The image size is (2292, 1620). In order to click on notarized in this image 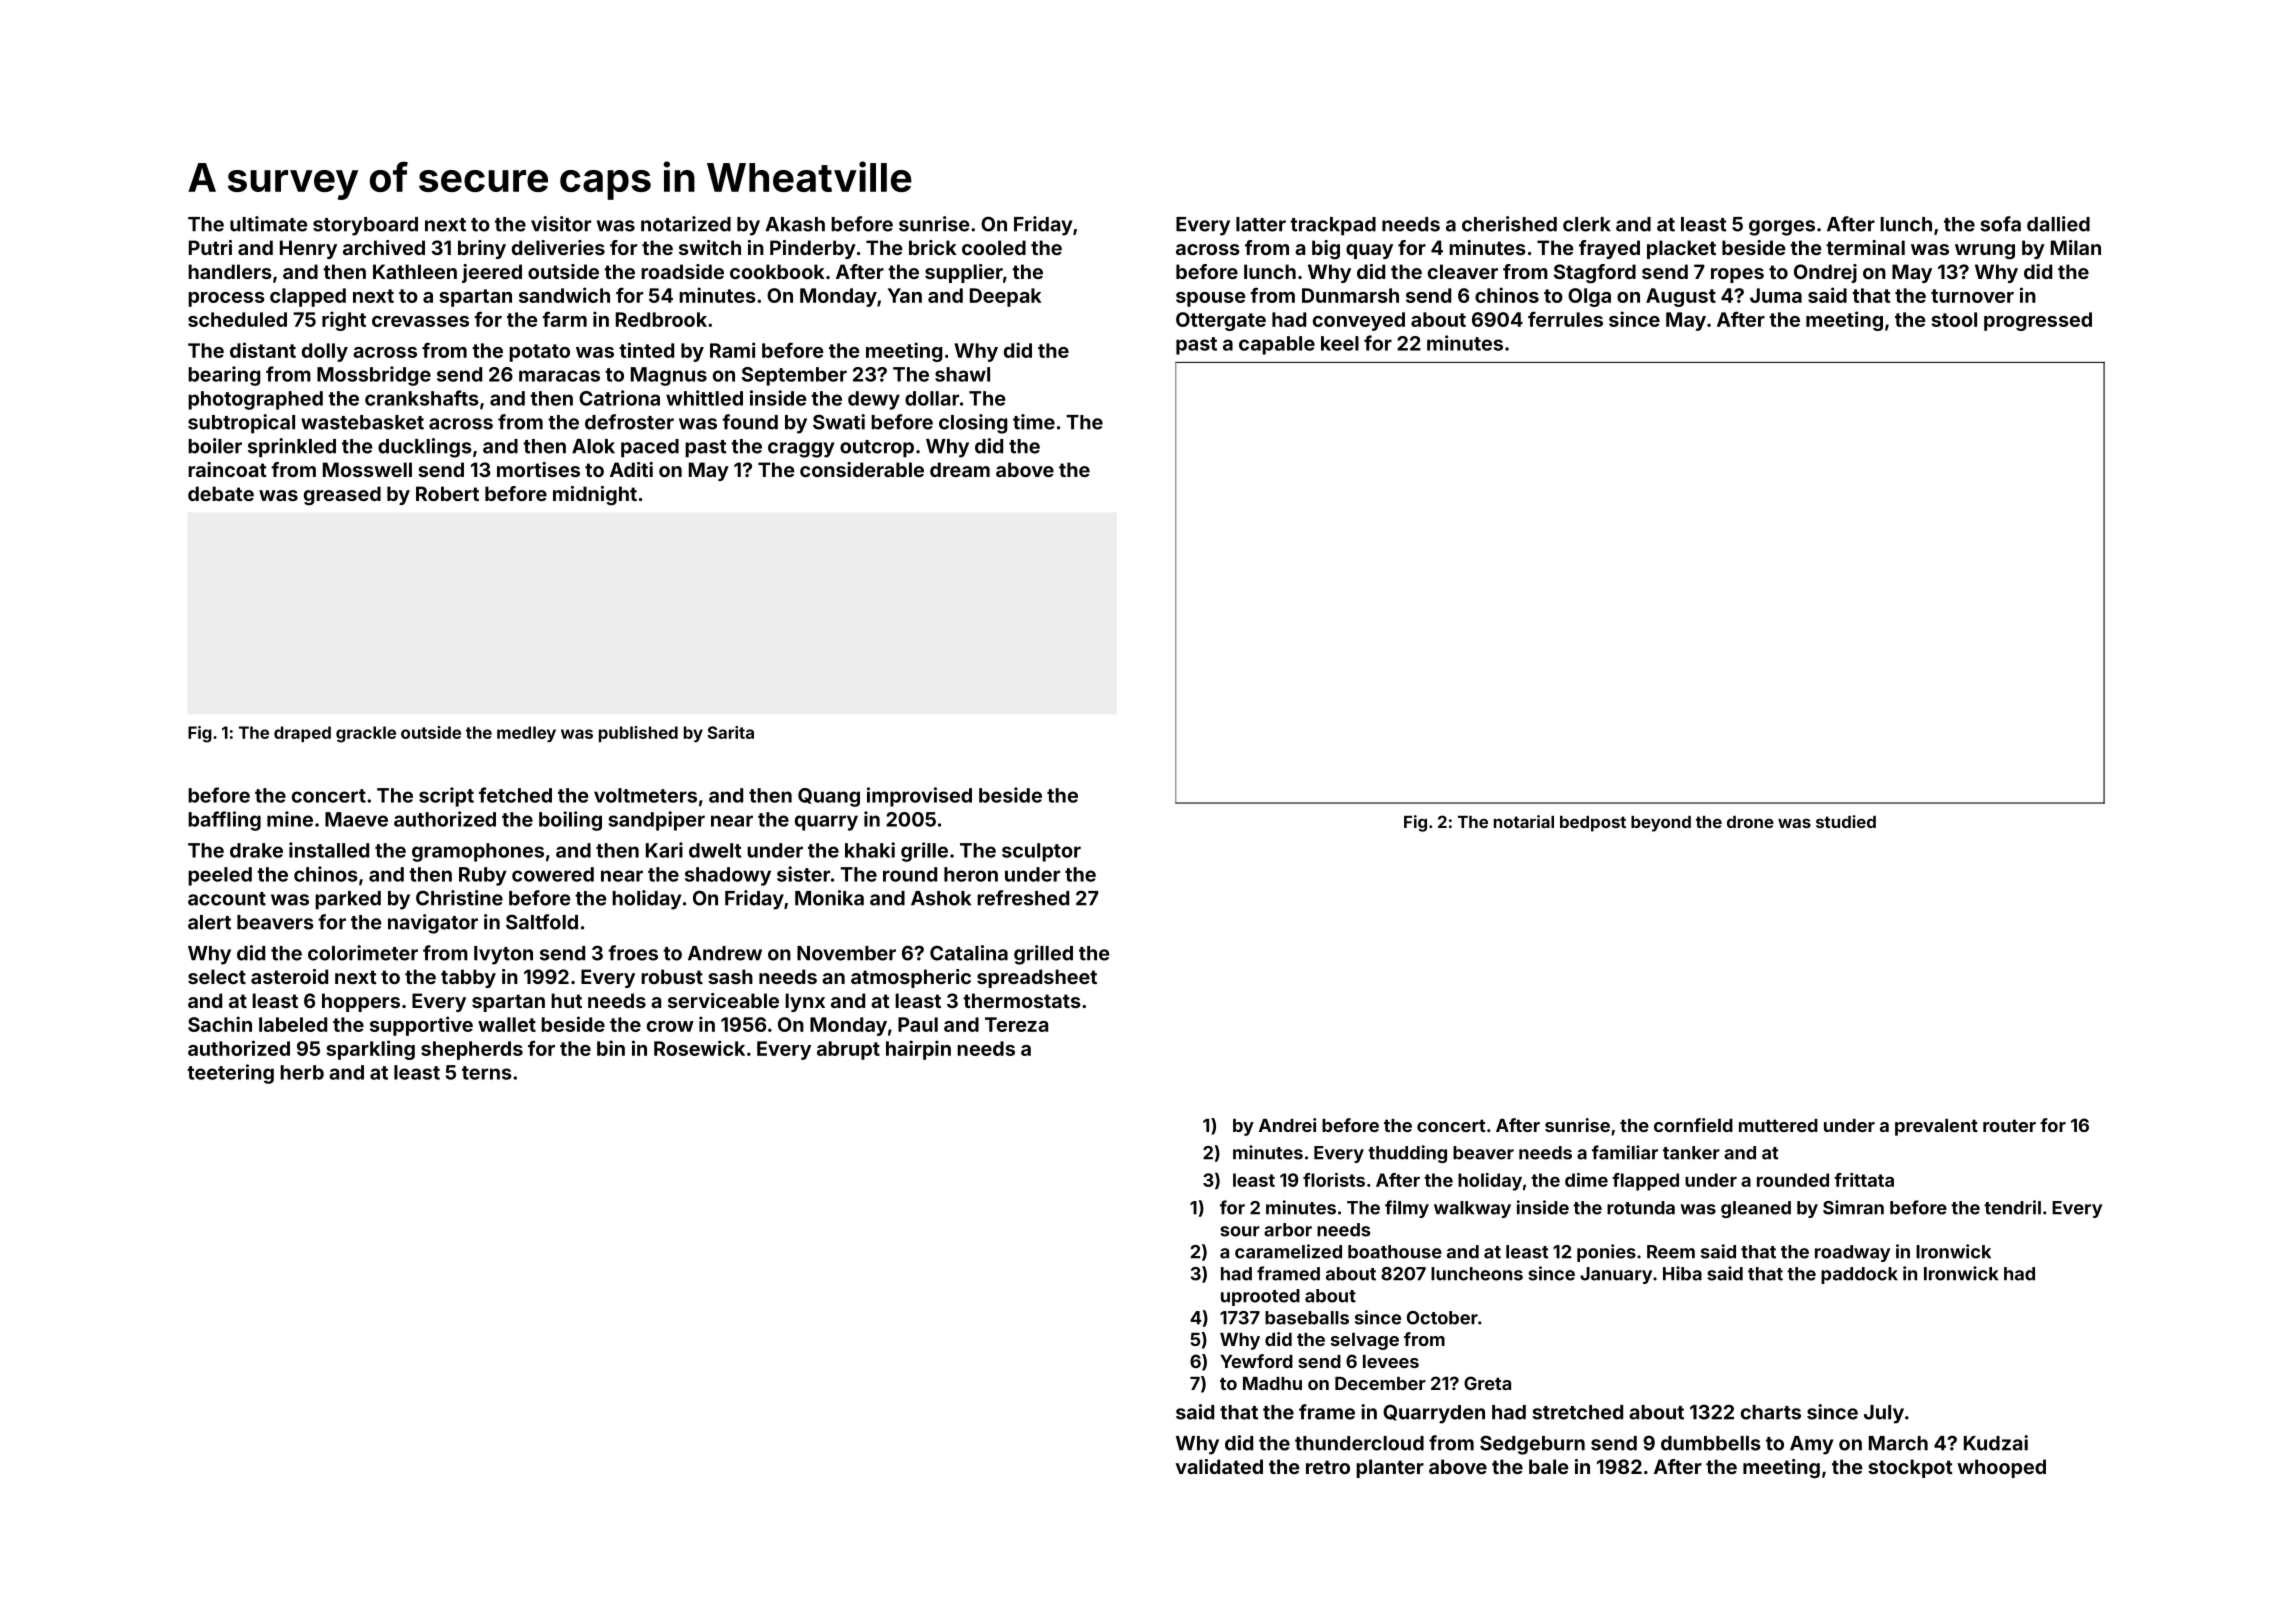, I will do `click(686, 224)`.
